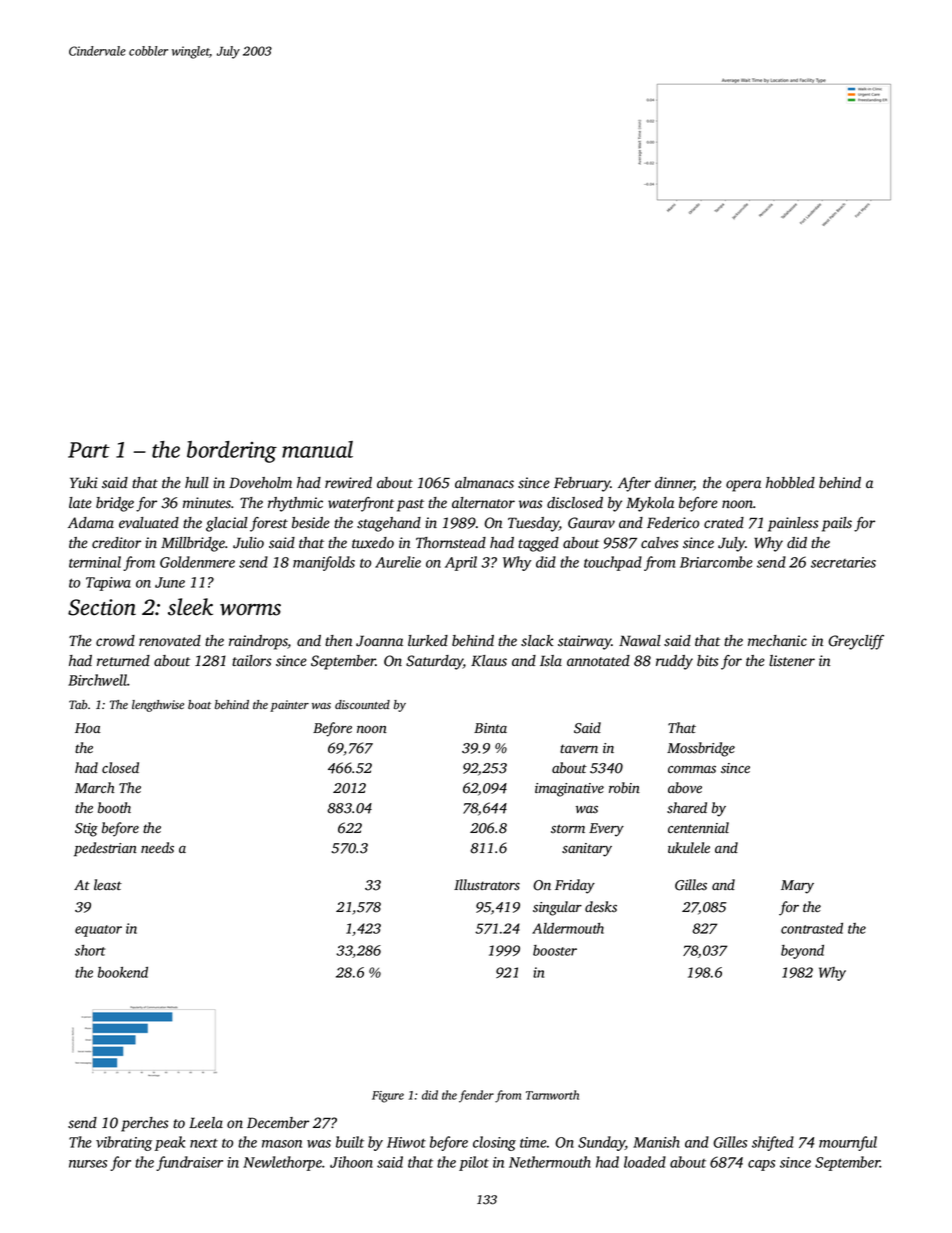  What do you see at coordinates (790, 483) in the document?
I see `hobbled` at bounding box center [790, 483].
